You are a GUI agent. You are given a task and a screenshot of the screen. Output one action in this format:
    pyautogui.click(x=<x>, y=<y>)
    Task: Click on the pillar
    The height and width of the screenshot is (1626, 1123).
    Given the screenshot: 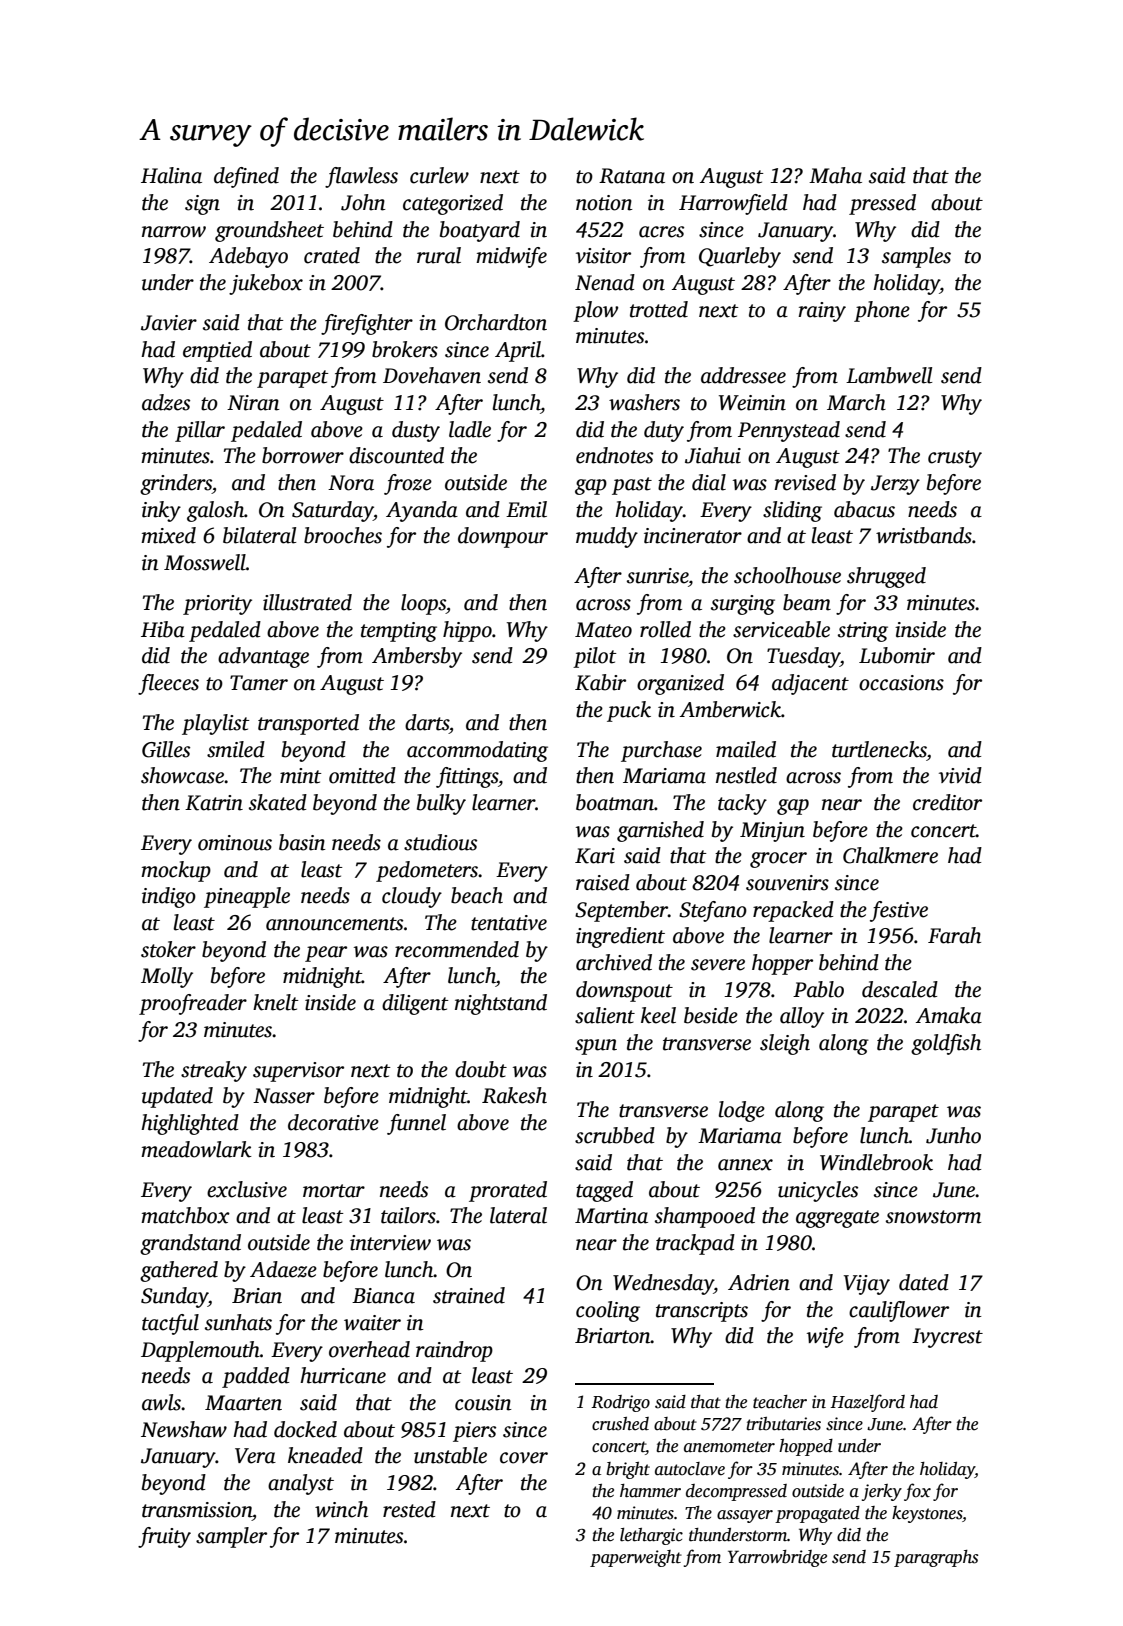 What is the action you would take?
    pyautogui.click(x=200, y=431)
